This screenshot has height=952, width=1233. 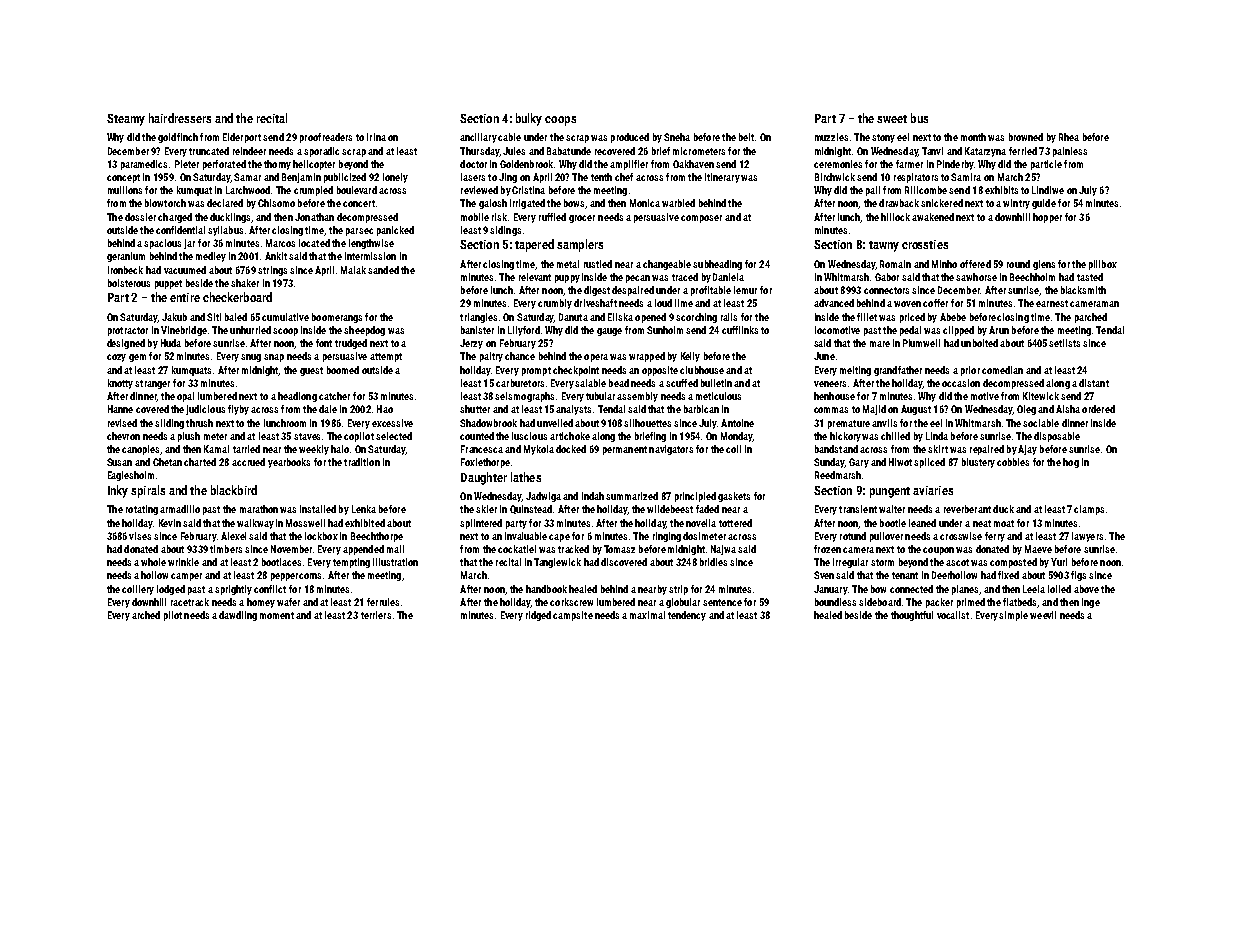 I want to click on Rhea, so click(x=1069, y=137).
